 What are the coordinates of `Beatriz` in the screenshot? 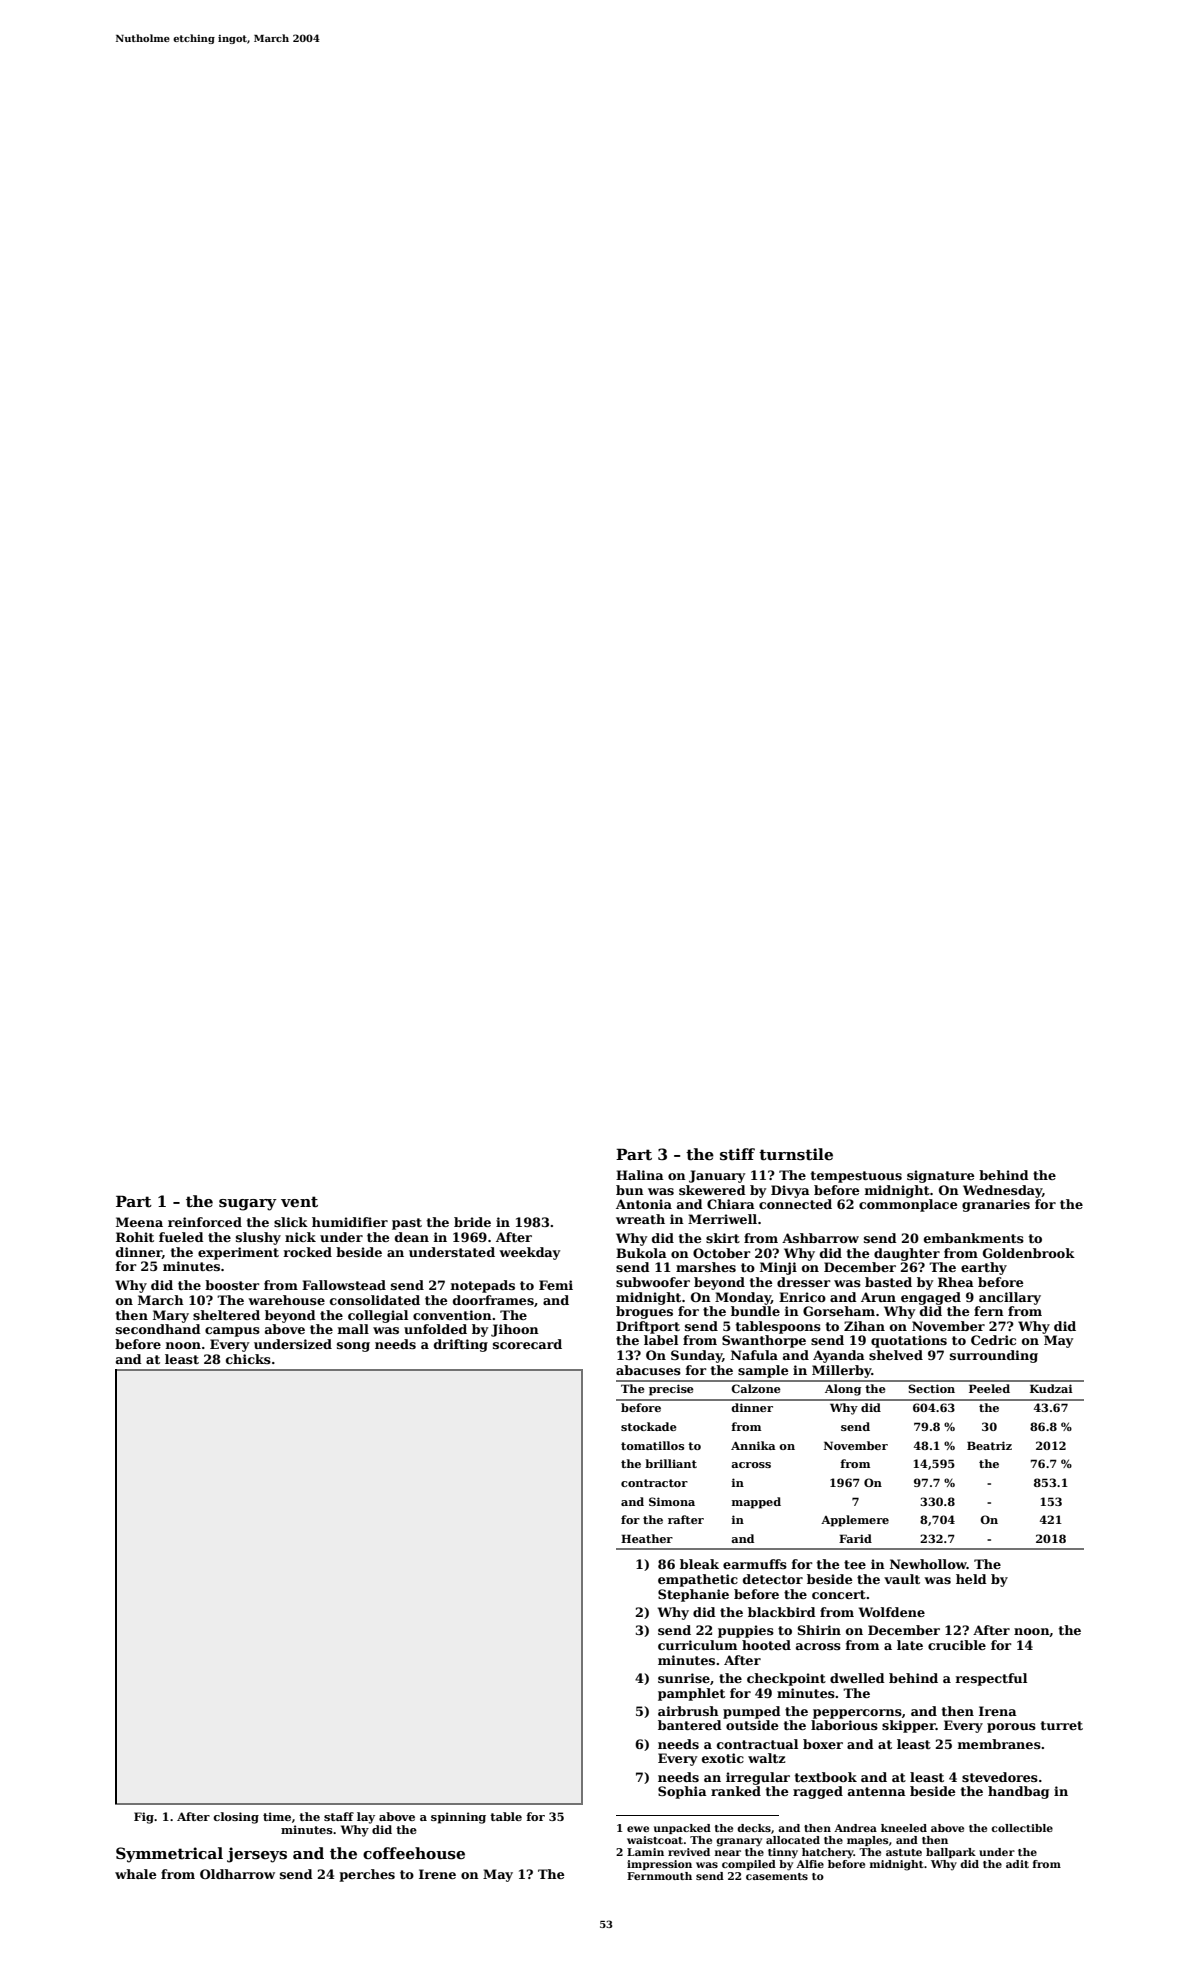 It's located at (989, 1445).
